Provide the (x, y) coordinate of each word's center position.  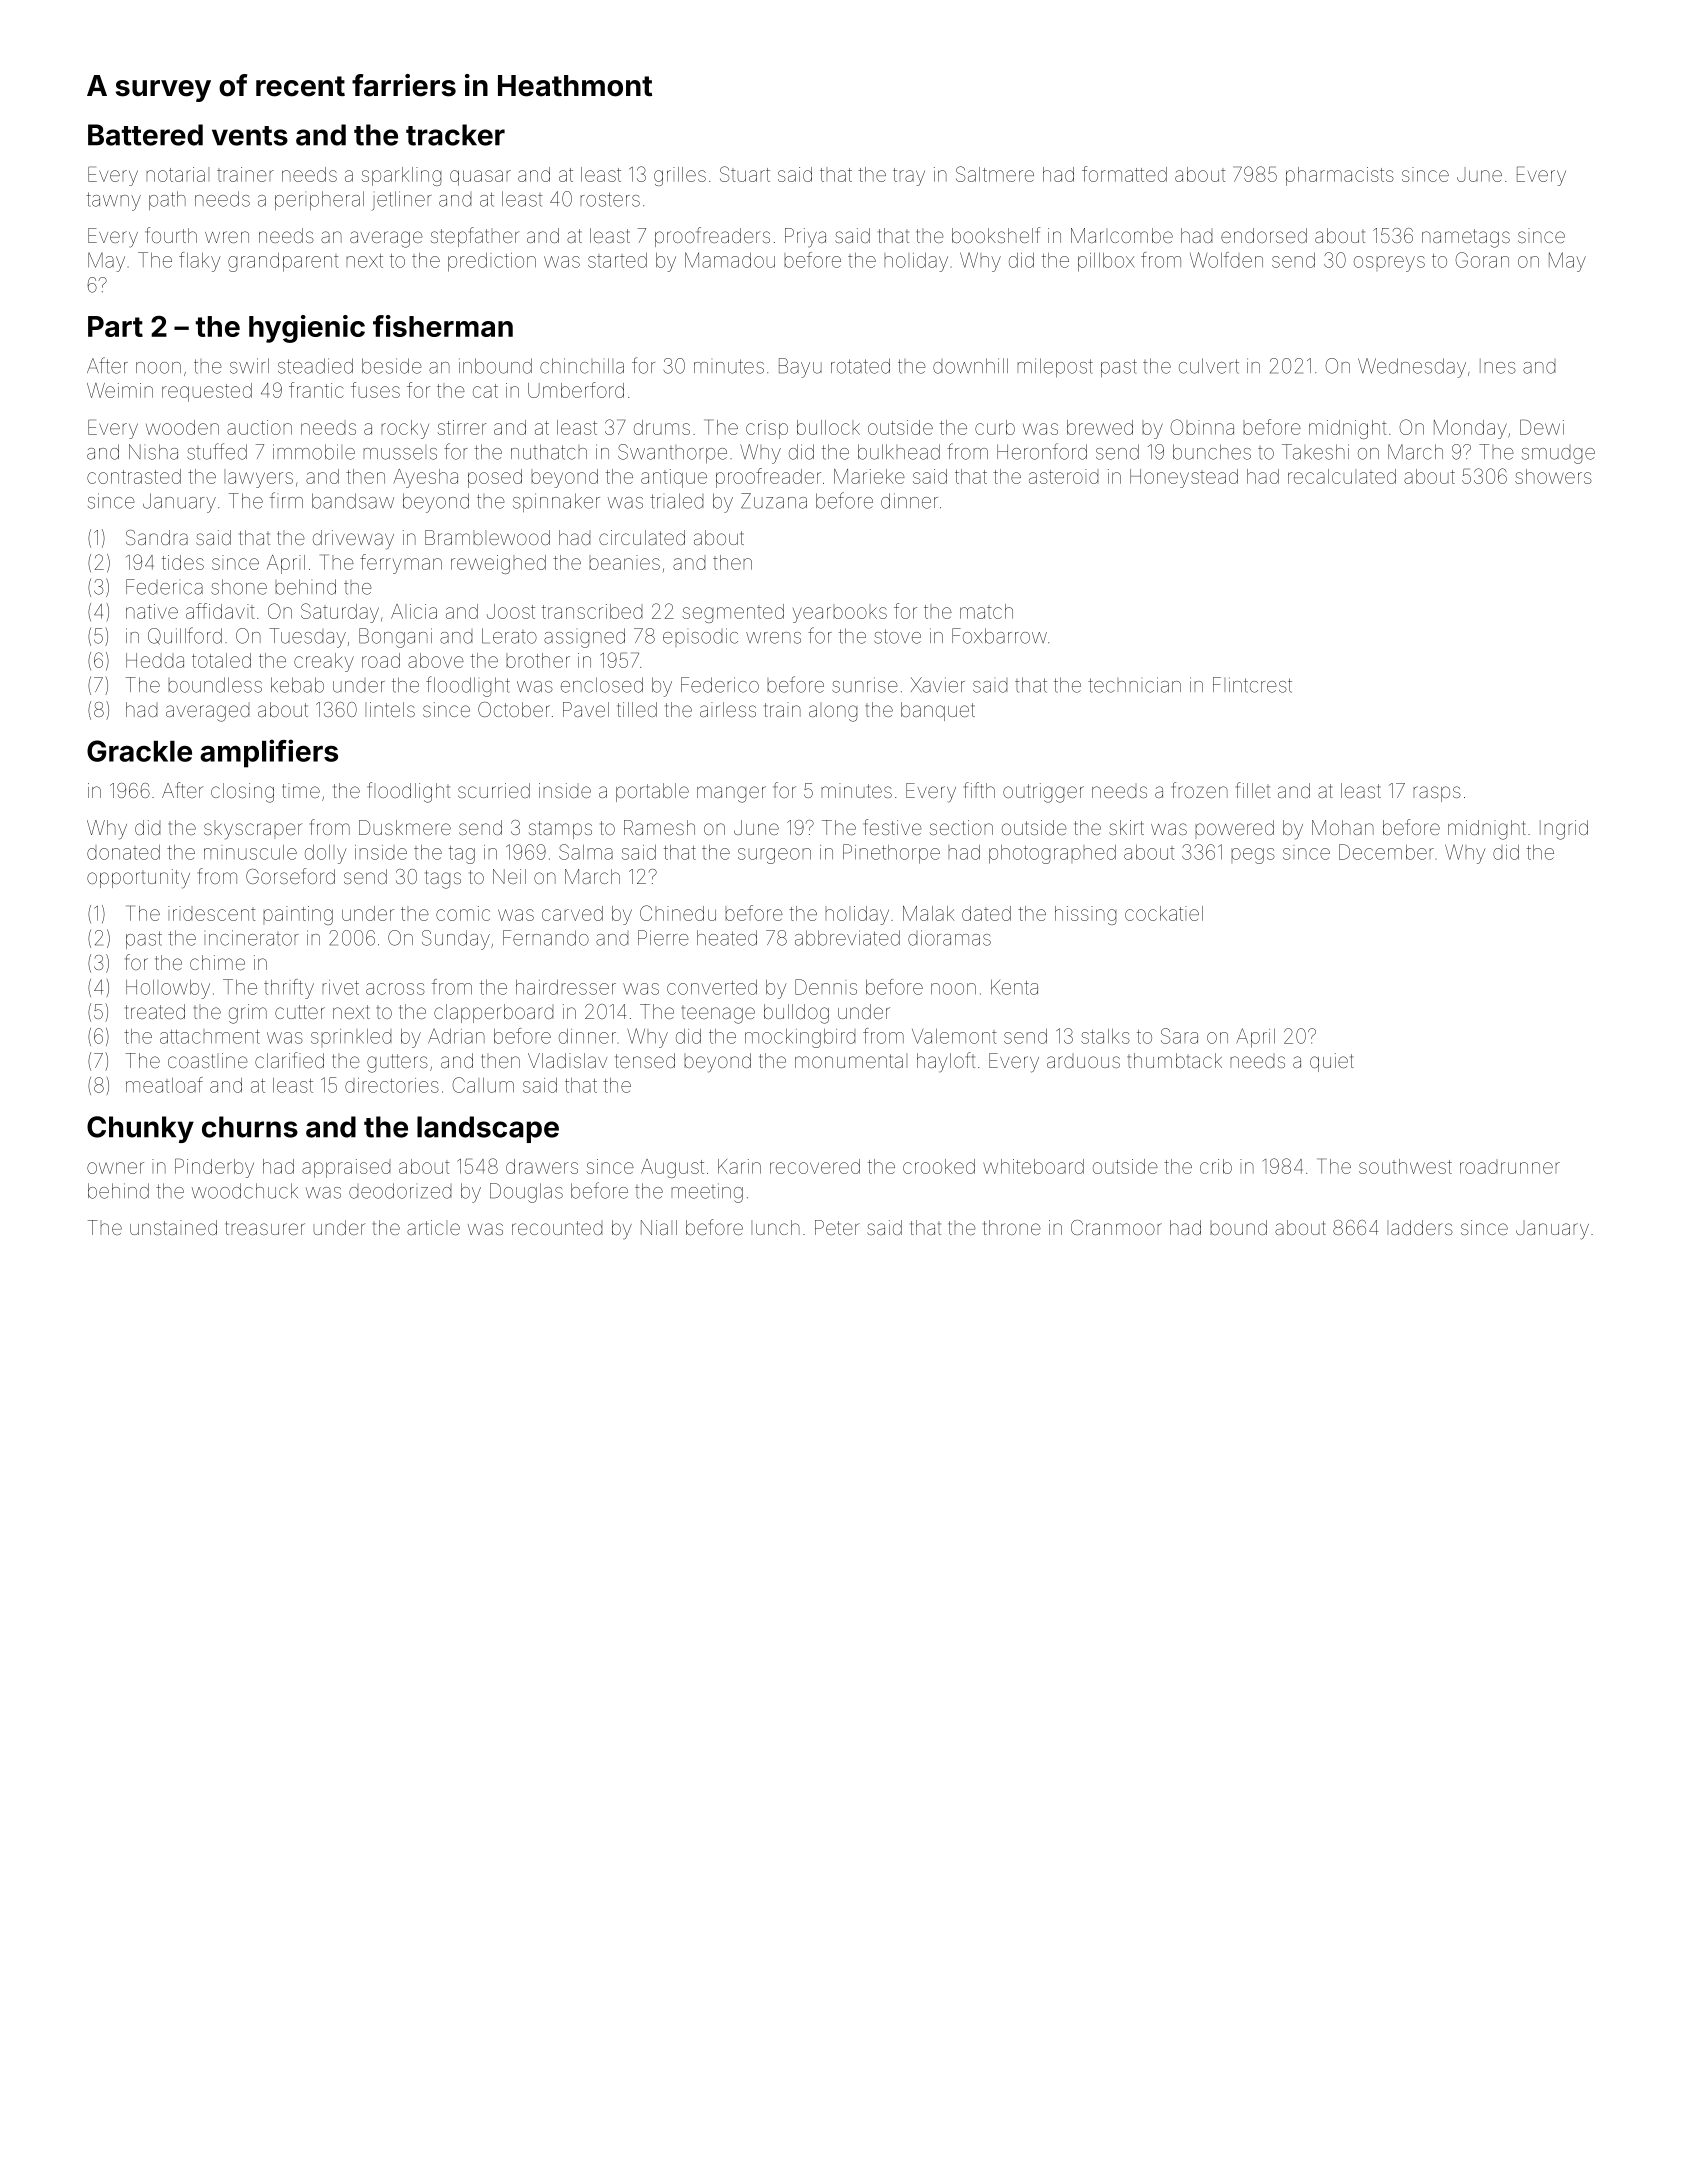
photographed (1052, 854)
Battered (145, 135)
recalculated (1342, 476)
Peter (837, 1227)
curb (995, 427)
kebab (297, 685)
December (1386, 852)
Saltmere (995, 174)
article (433, 1227)
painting (298, 915)
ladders (1420, 1227)
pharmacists (1340, 176)
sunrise (865, 685)
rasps (1437, 794)
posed (495, 478)
